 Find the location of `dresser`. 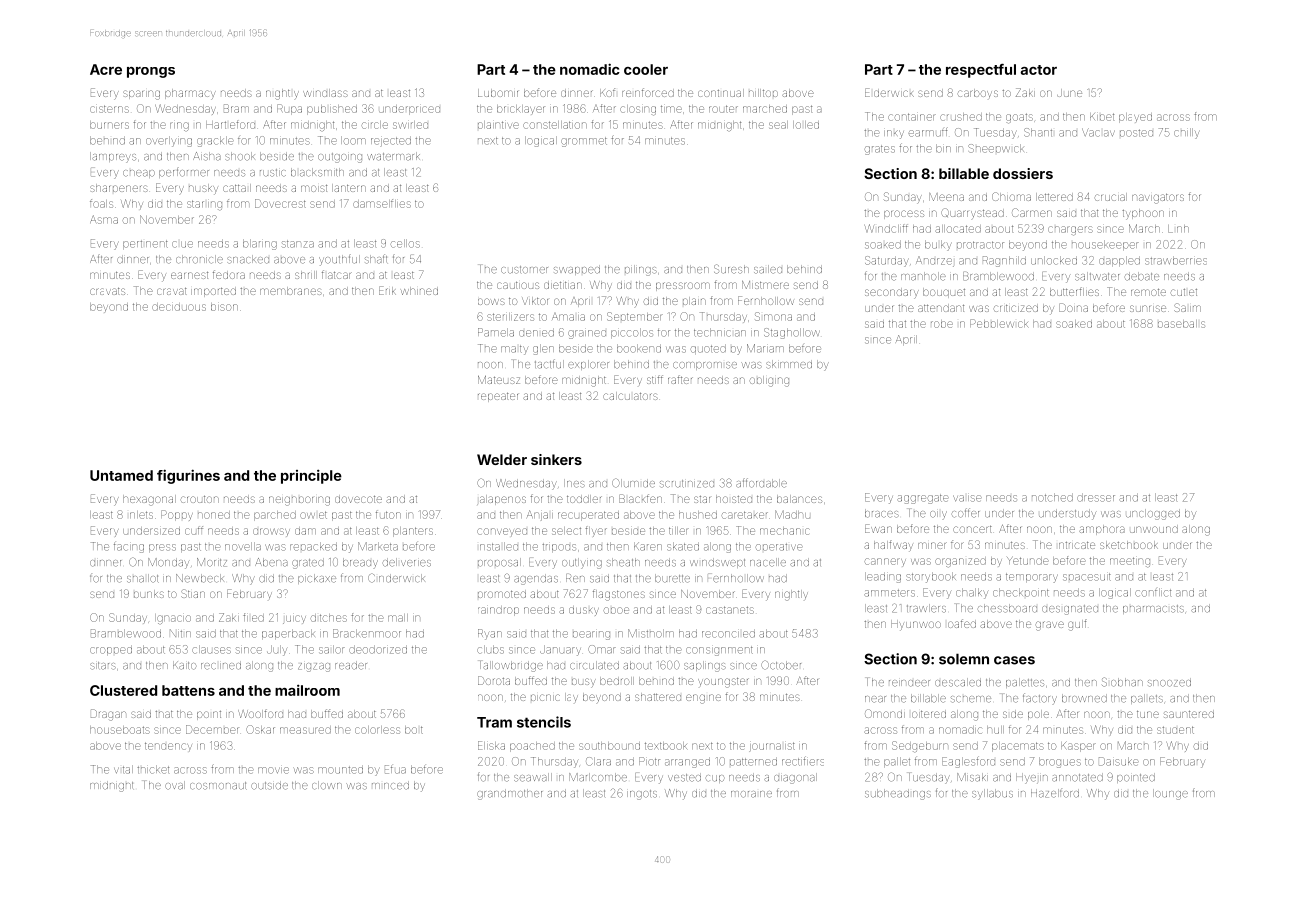

dresser is located at coordinates (1096, 498).
